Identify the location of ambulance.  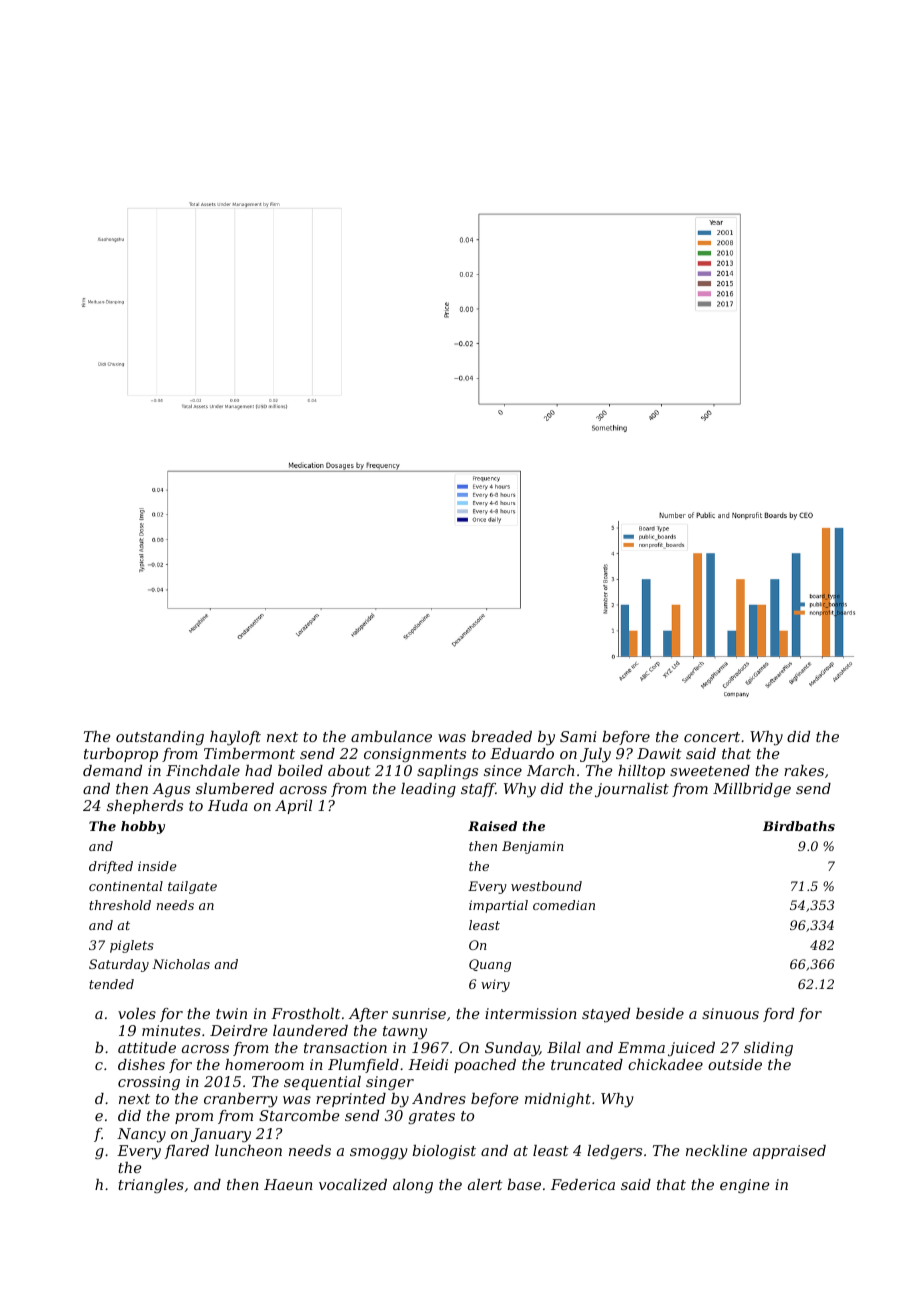
(391, 736).
